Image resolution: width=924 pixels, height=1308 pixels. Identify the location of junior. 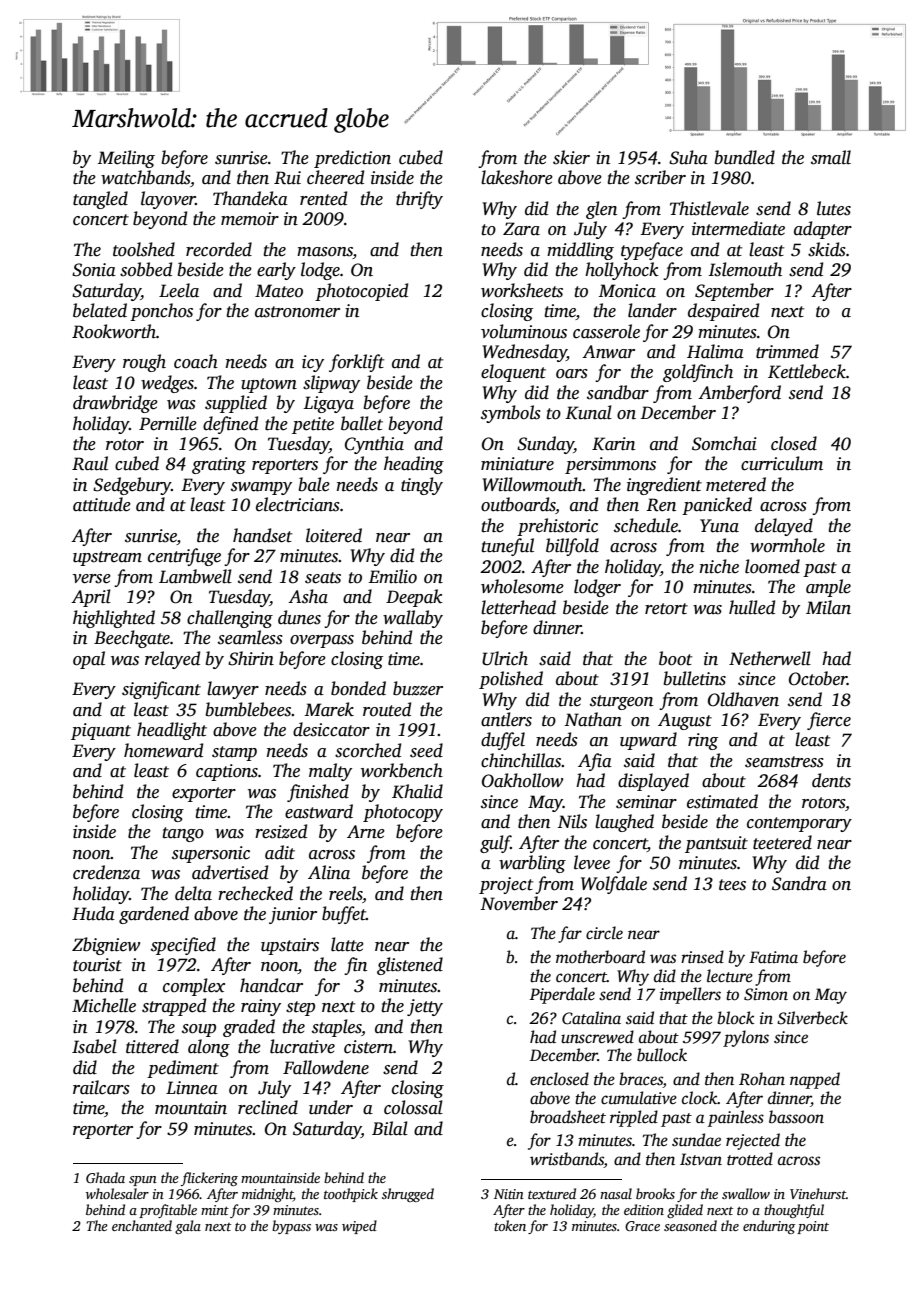
(293, 915).
